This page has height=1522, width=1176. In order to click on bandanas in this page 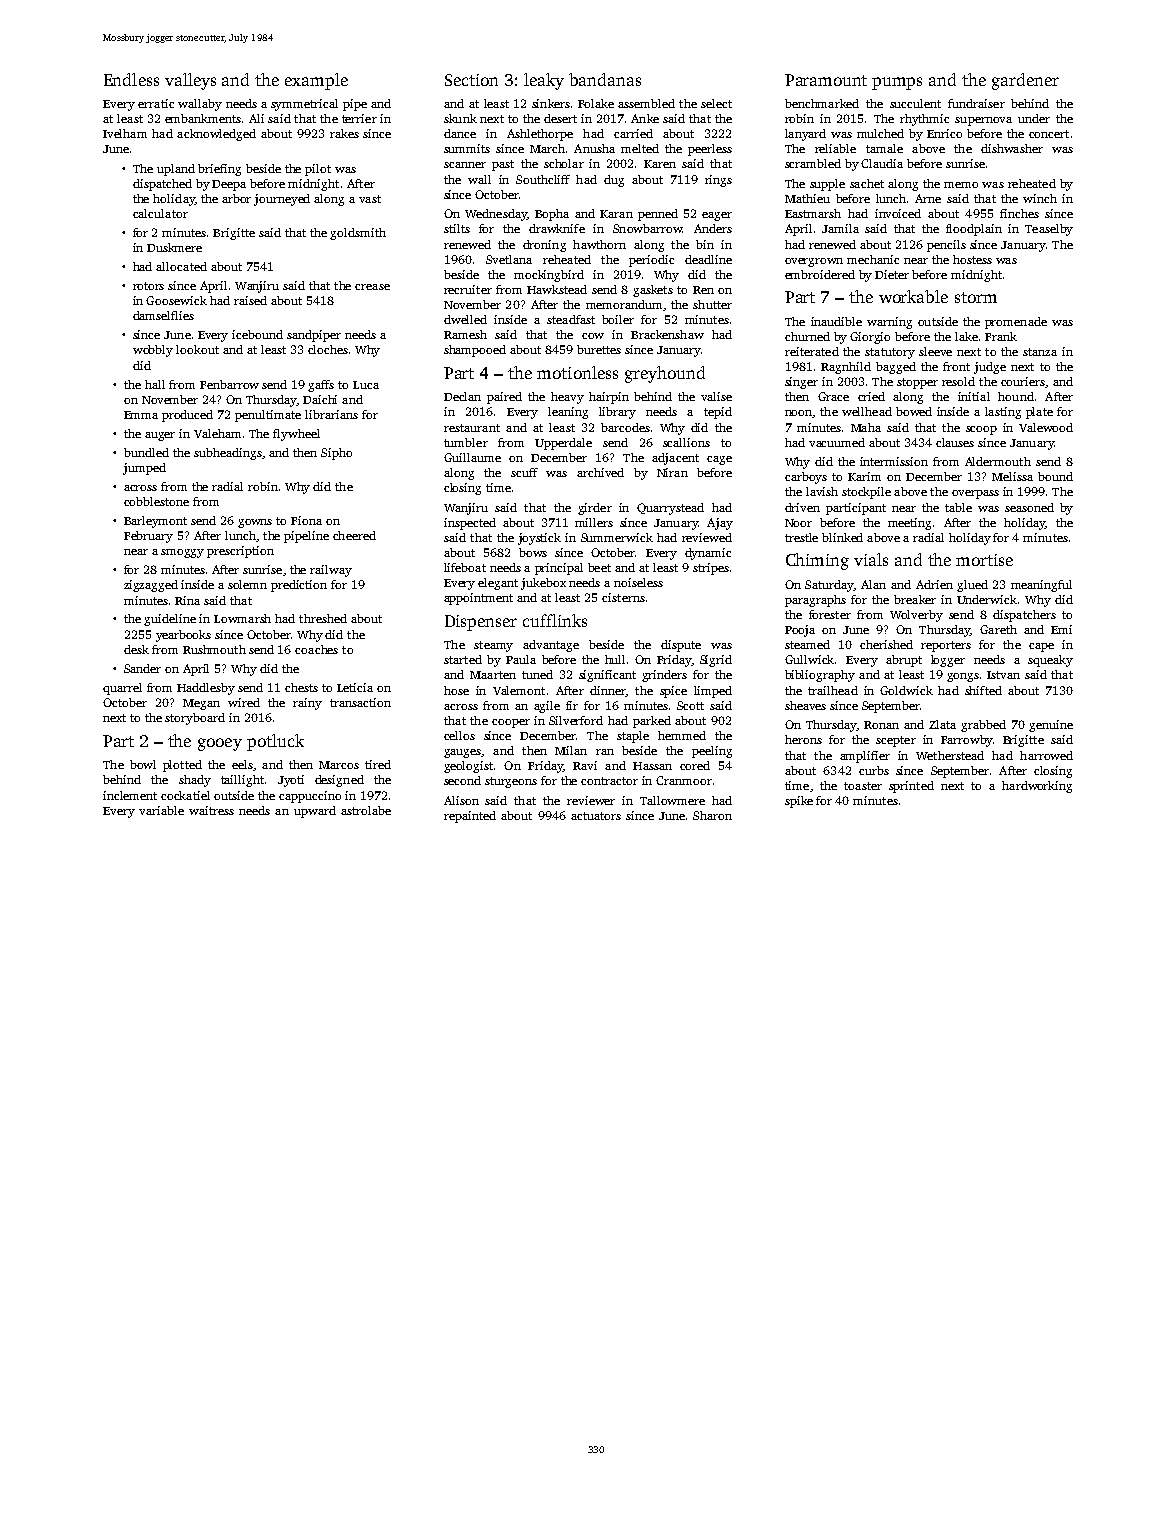, I will do `click(605, 79)`.
